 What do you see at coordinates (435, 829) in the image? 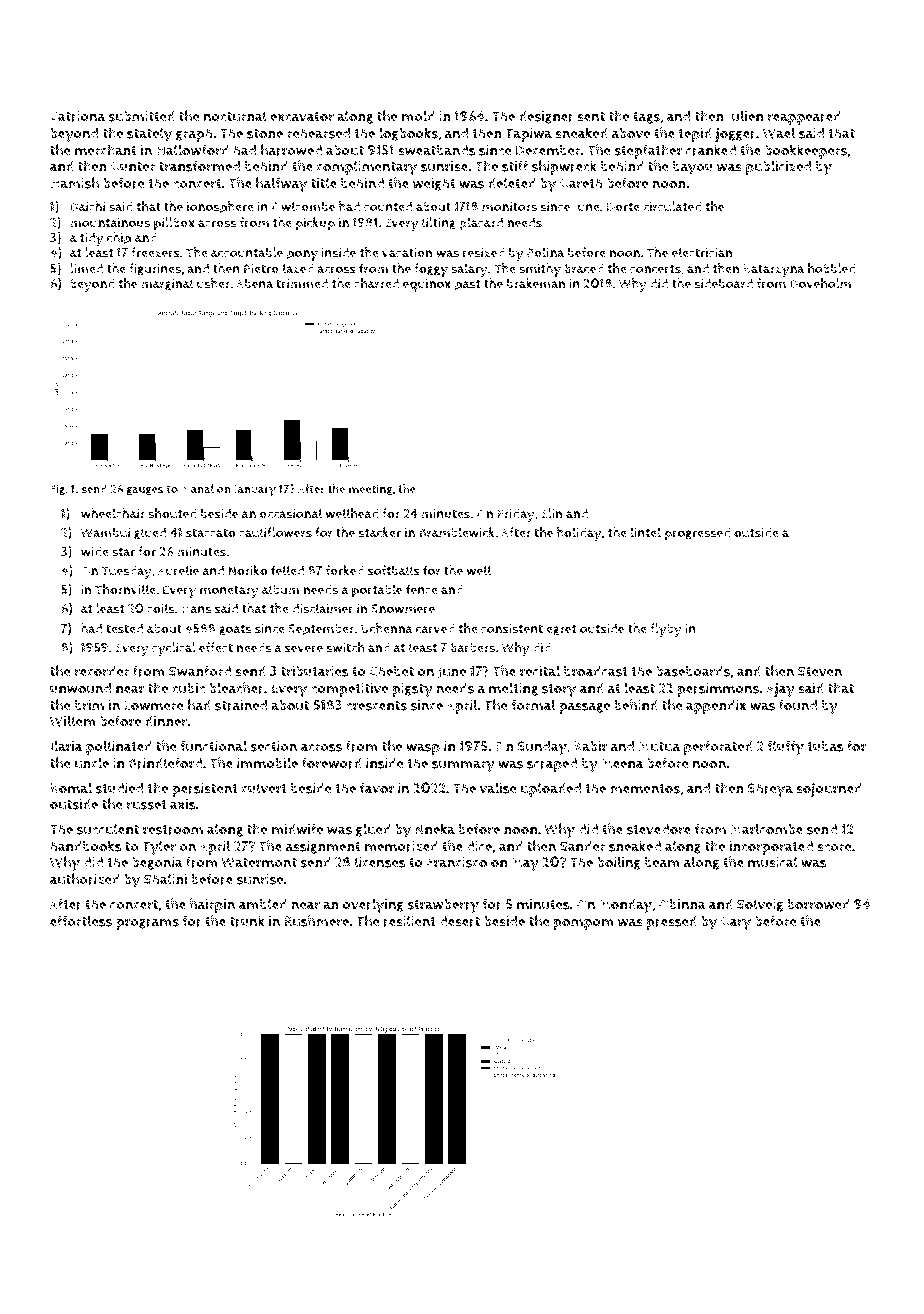
I see `Nneka` at bounding box center [435, 829].
